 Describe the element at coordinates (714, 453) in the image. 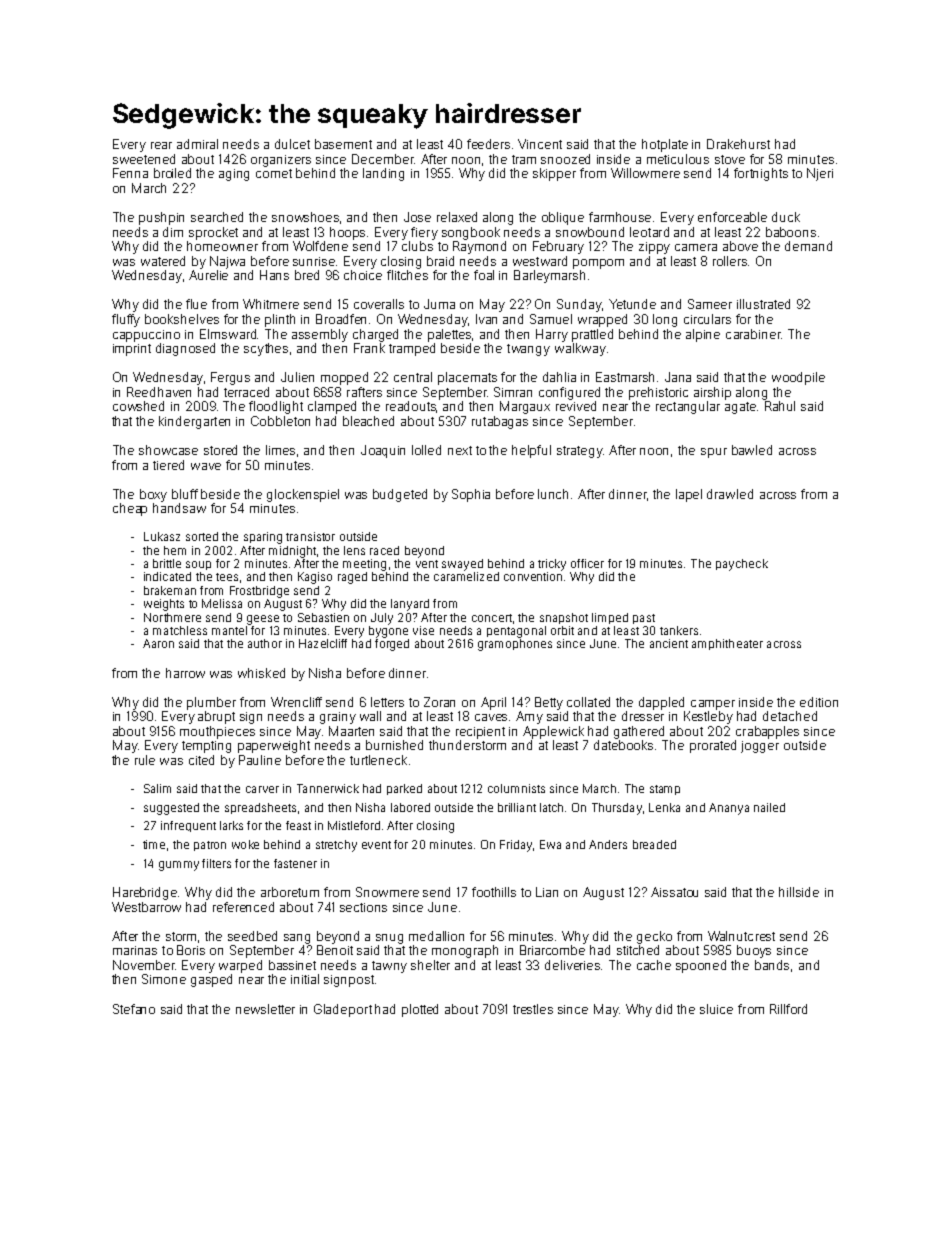

I see `spur` at that location.
